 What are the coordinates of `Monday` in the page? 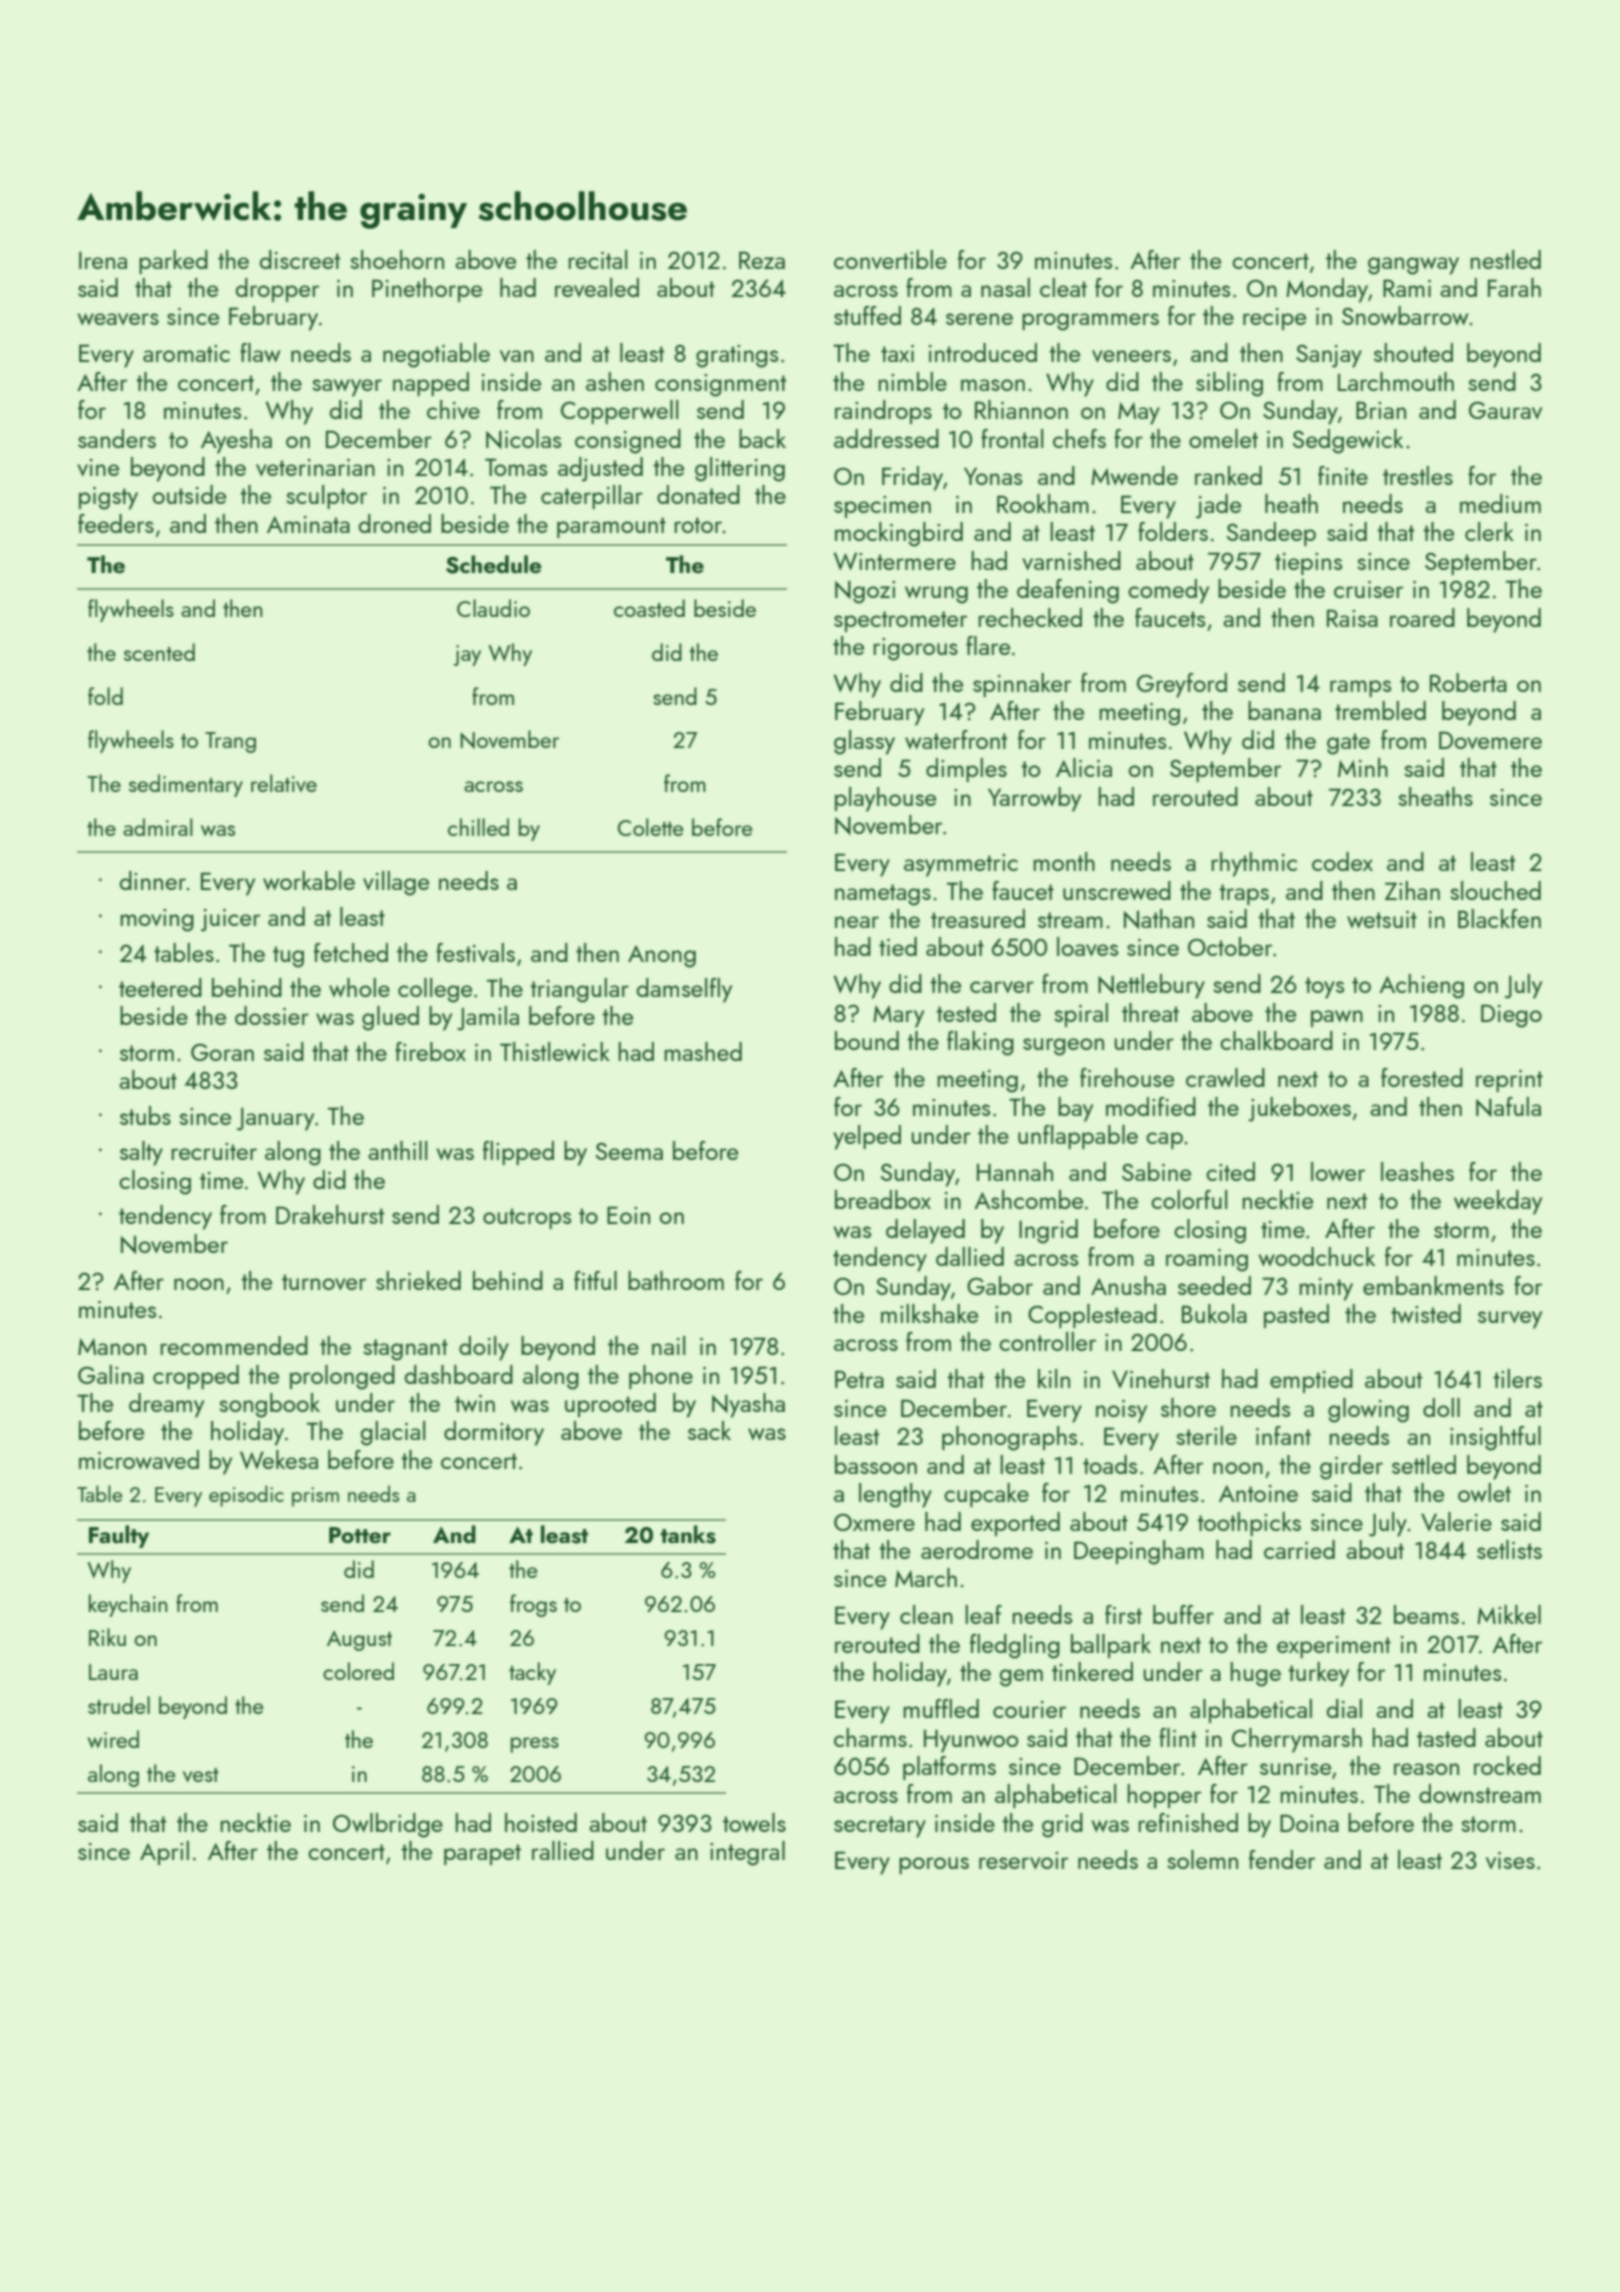 It's located at (1327, 290).
